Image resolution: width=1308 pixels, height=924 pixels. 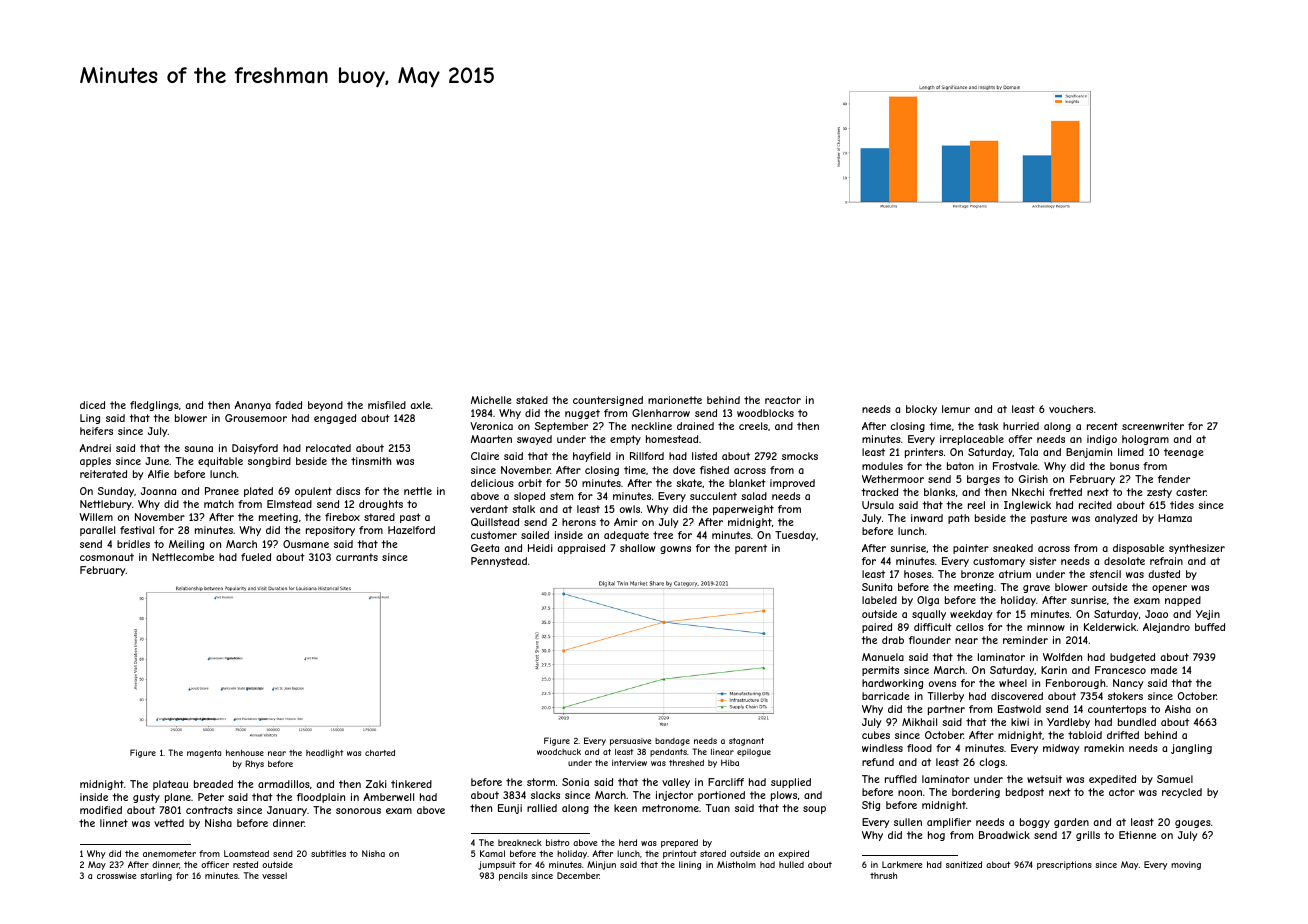 What do you see at coordinates (695, 426) in the screenshot?
I see `drained` at bounding box center [695, 426].
